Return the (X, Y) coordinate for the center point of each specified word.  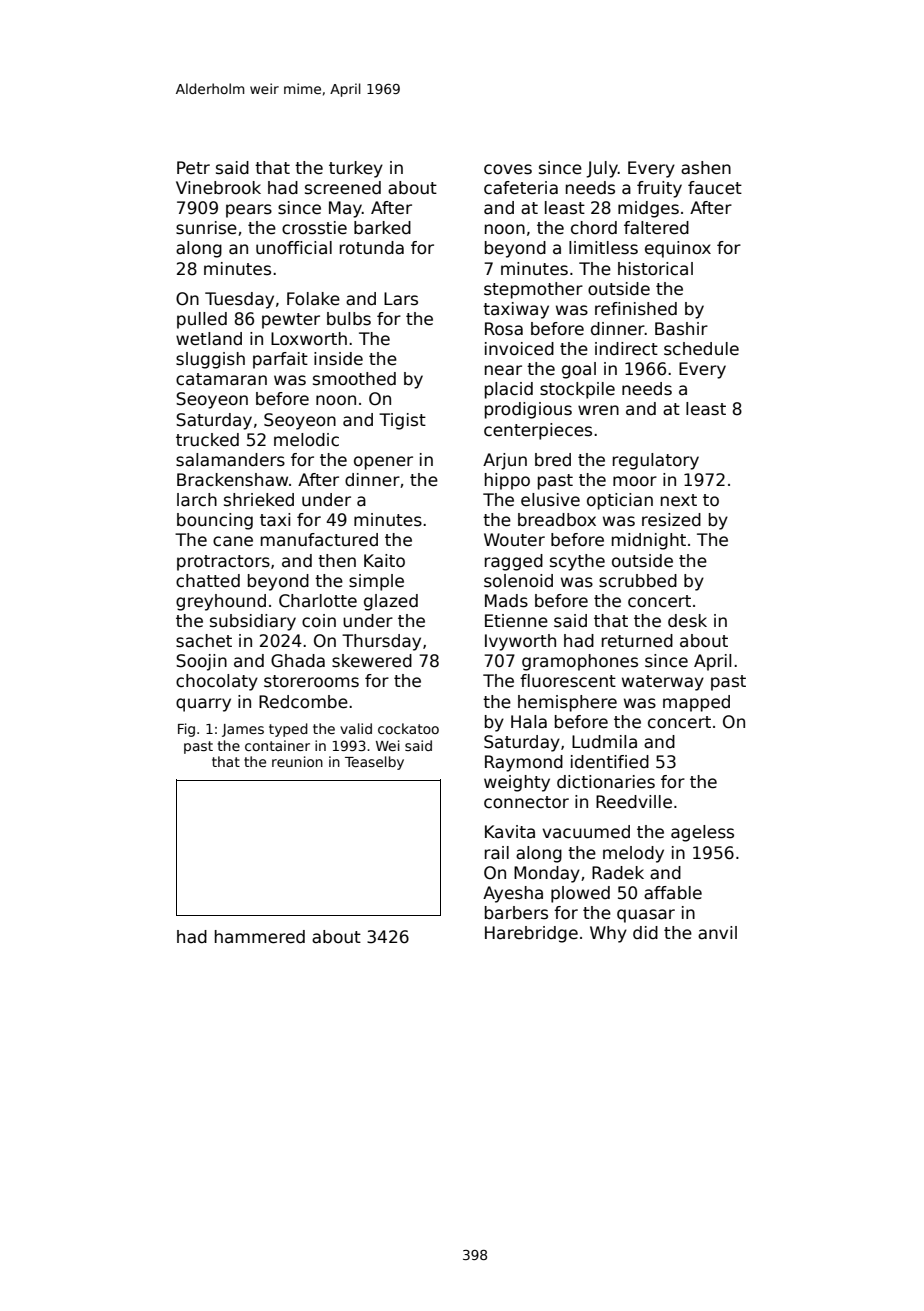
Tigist (402, 421)
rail (497, 853)
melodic (306, 440)
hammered (260, 937)
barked (382, 228)
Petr (193, 167)
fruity (659, 189)
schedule (701, 349)
